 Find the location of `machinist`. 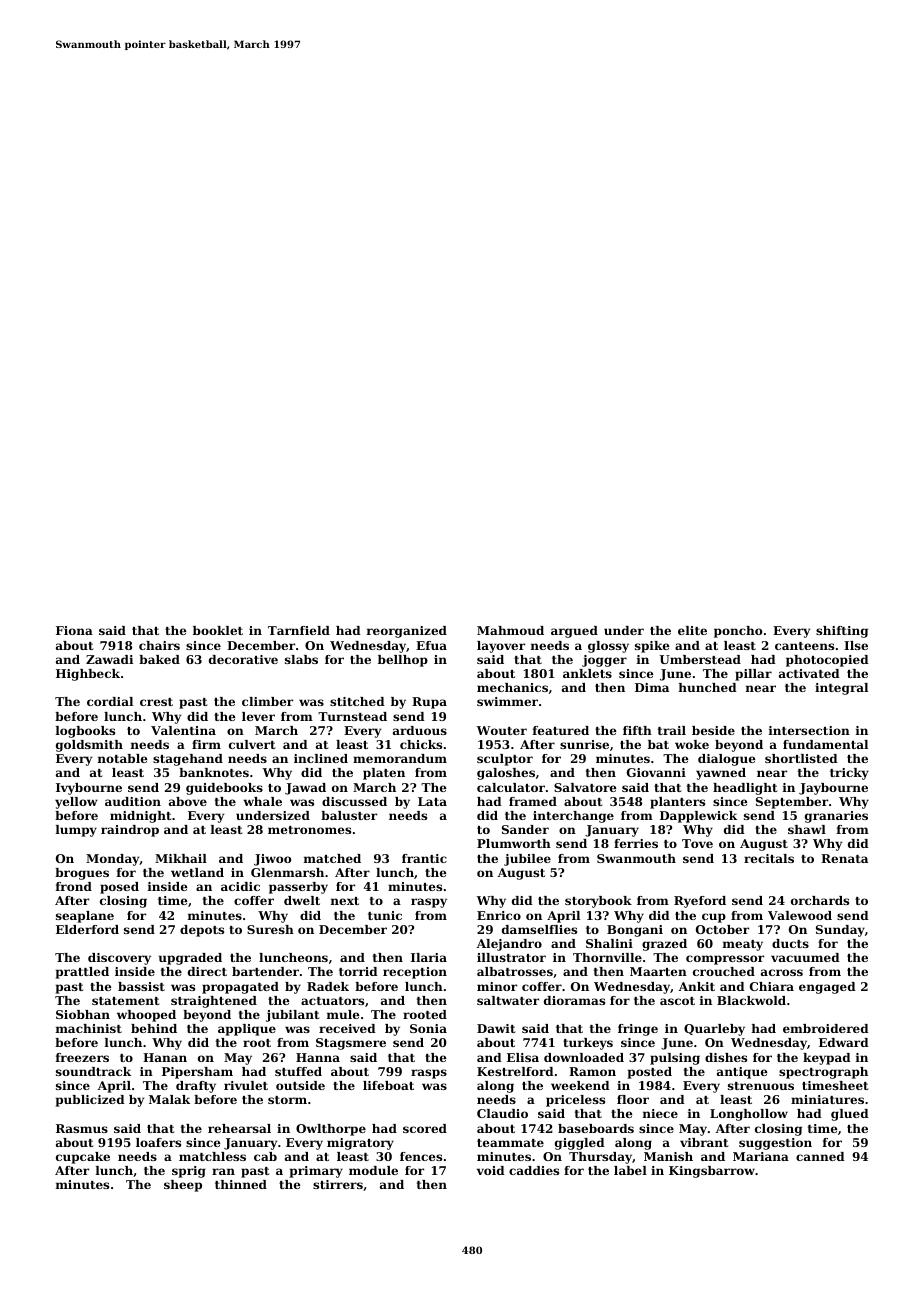

machinist is located at coordinates (89, 1028).
